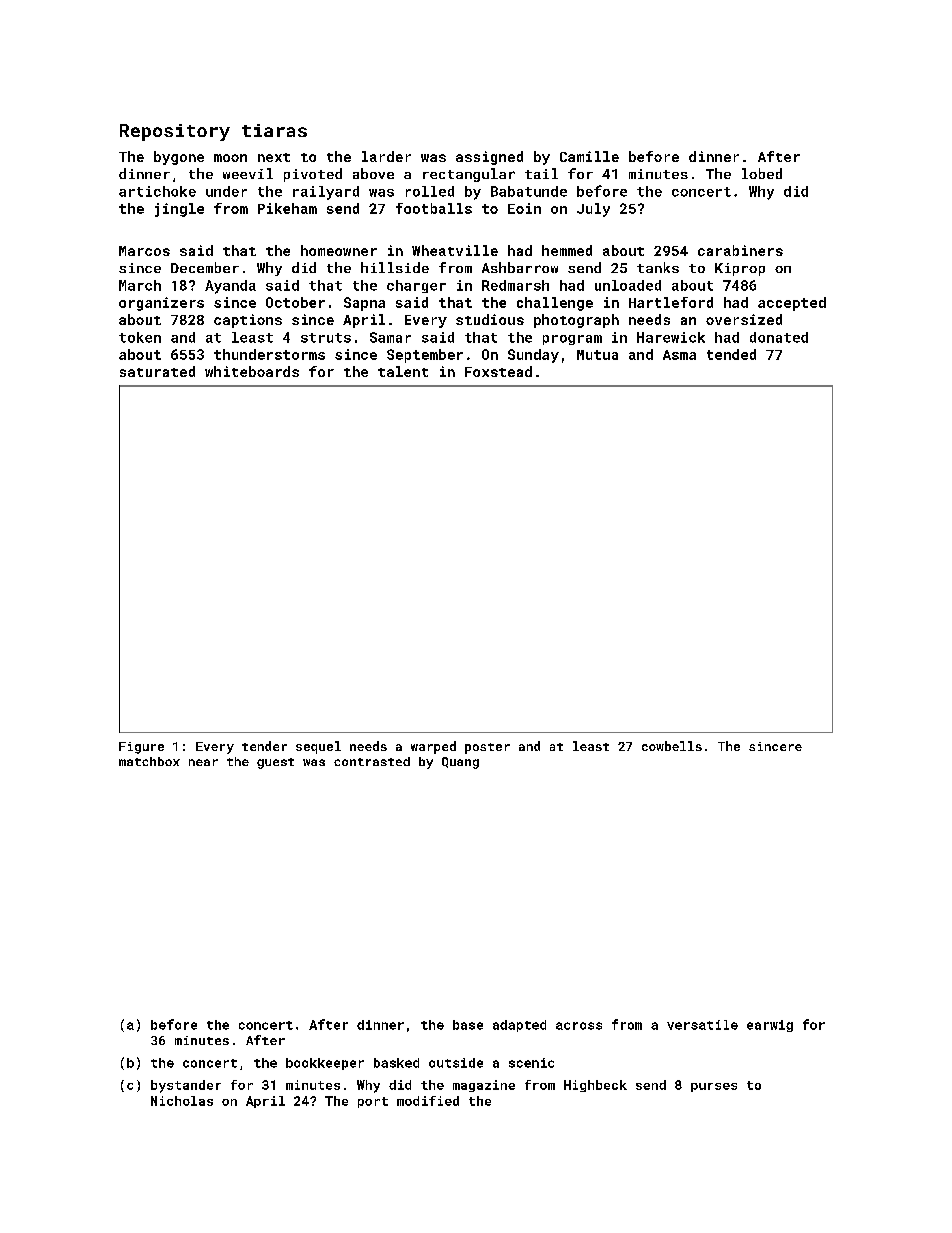  Describe the element at coordinates (460, 763) in the screenshot. I see `Quang` at that location.
